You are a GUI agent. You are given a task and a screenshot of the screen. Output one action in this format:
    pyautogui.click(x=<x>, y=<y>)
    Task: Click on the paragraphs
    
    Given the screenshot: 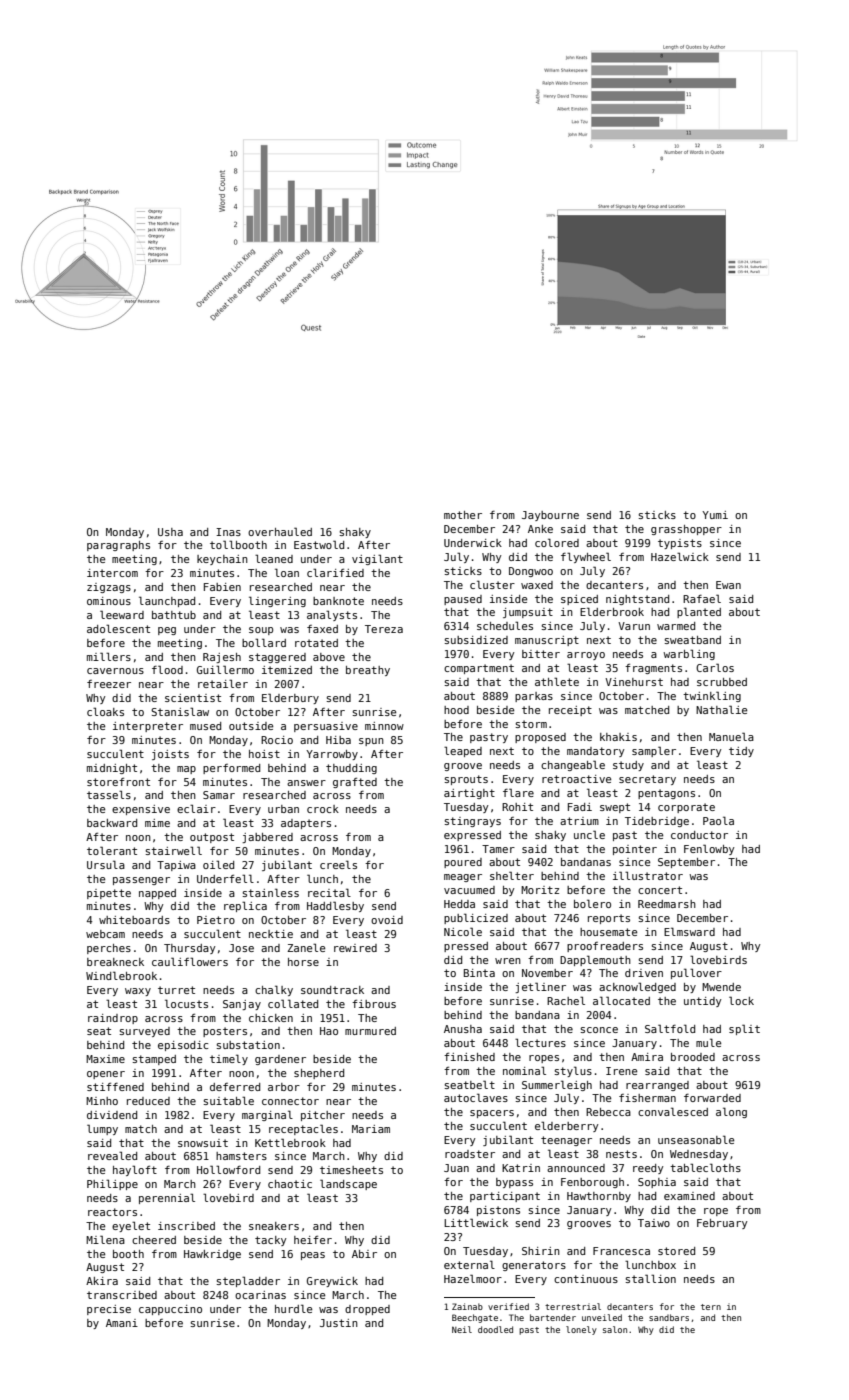 What is the action you would take?
    pyautogui.click(x=118, y=546)
